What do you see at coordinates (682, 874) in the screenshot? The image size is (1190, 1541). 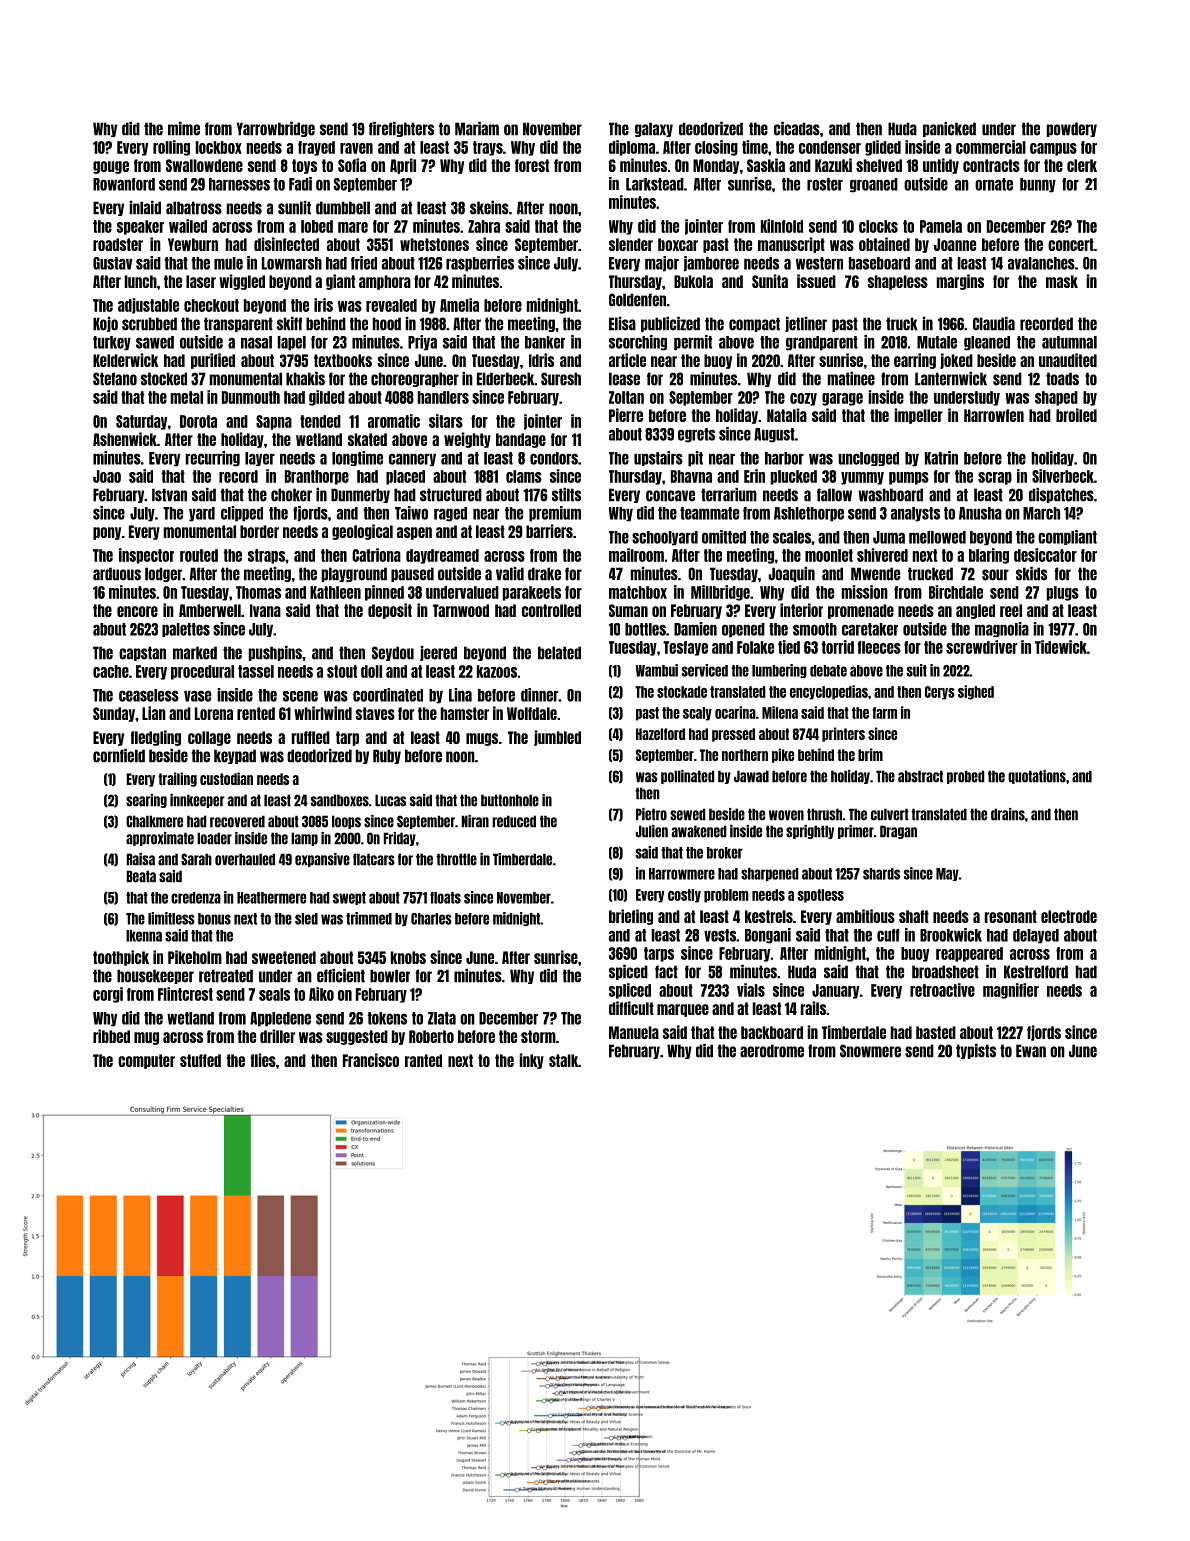 I see `Harrowmere` at bounding box center [682, 874].
